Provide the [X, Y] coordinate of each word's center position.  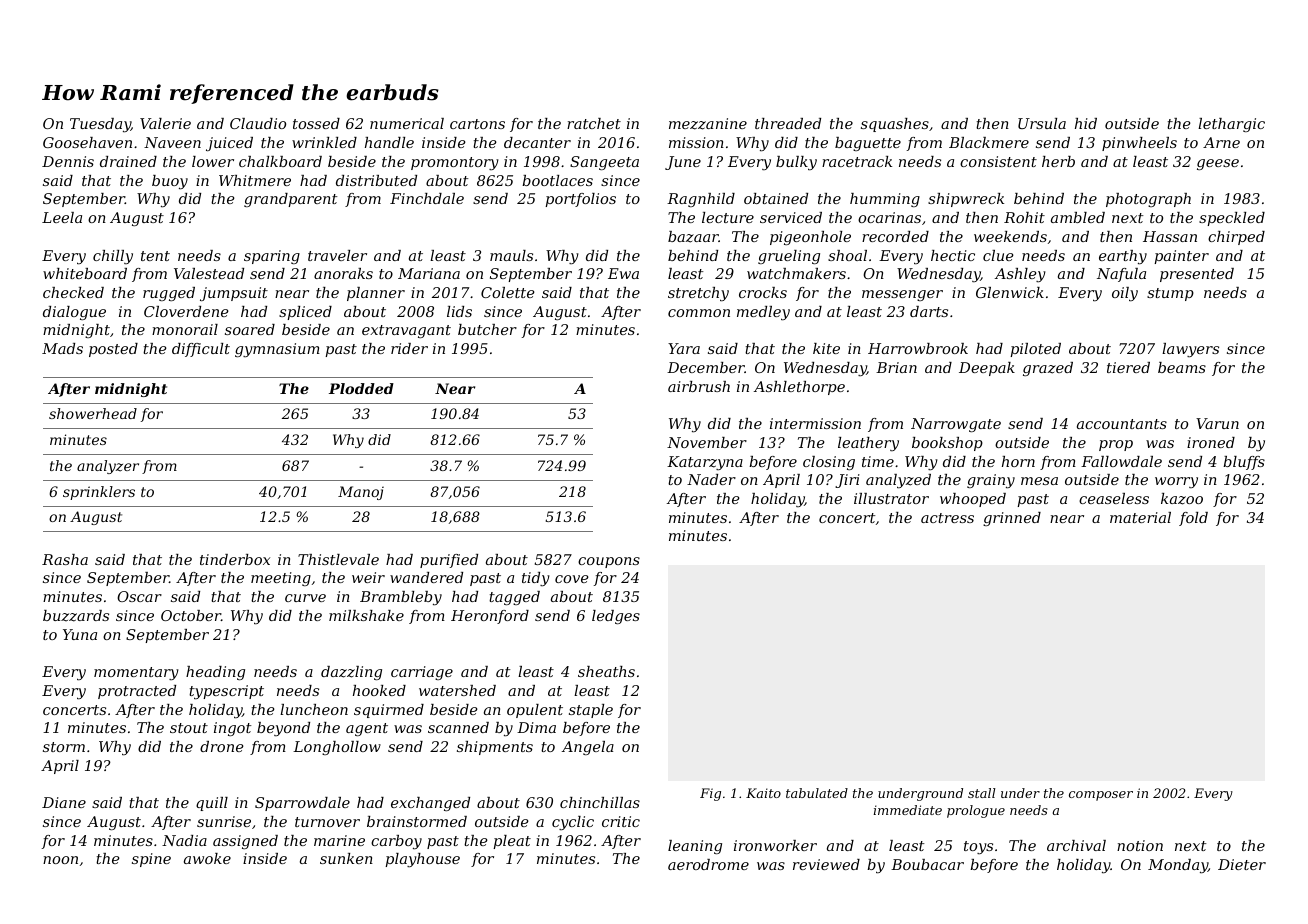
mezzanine [708, 124]
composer [1101, 796]
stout [189, 728]
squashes [895, 125]
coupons [609, 562]
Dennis [68, 161]
